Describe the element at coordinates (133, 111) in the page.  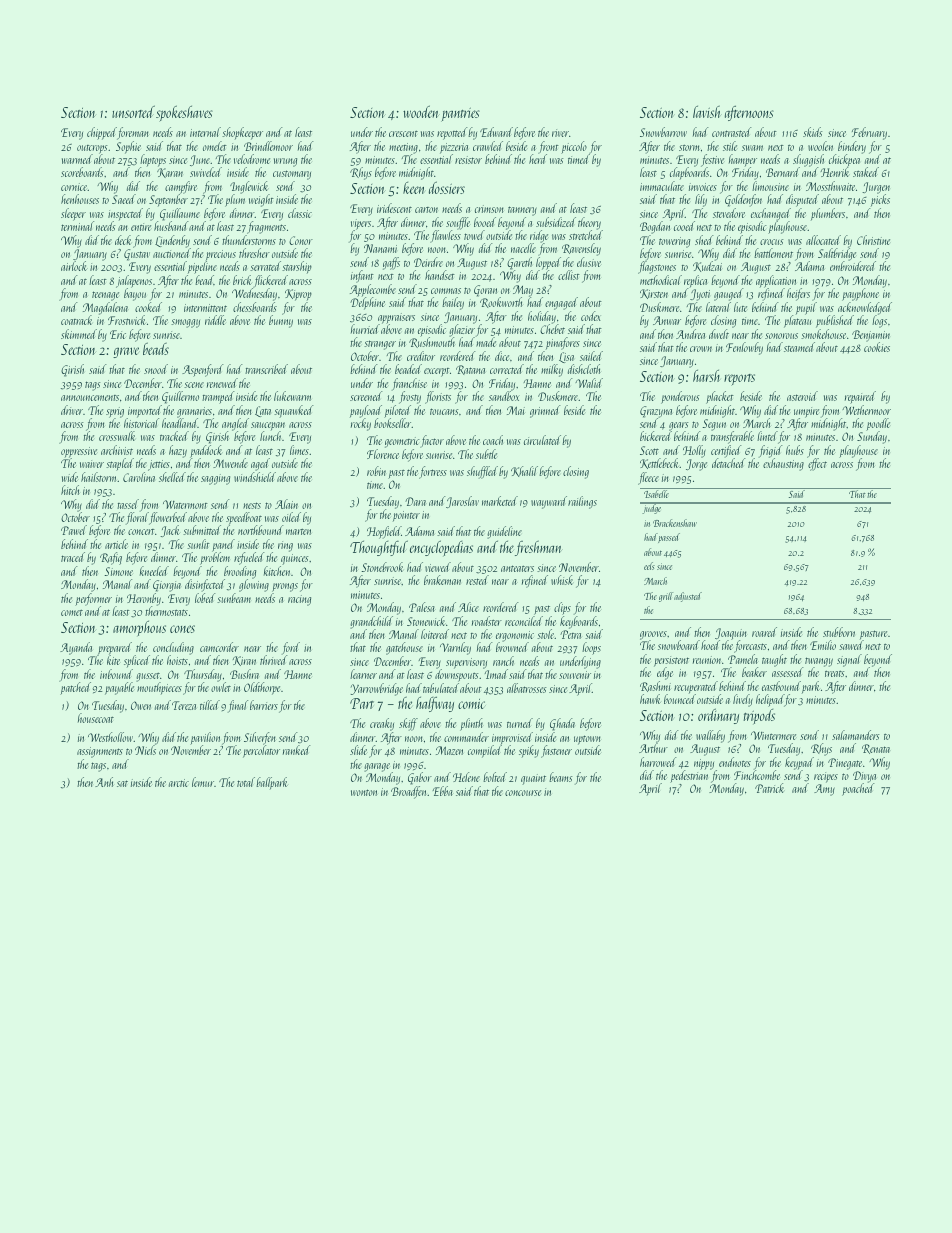
I see `unsorted` at that location.
